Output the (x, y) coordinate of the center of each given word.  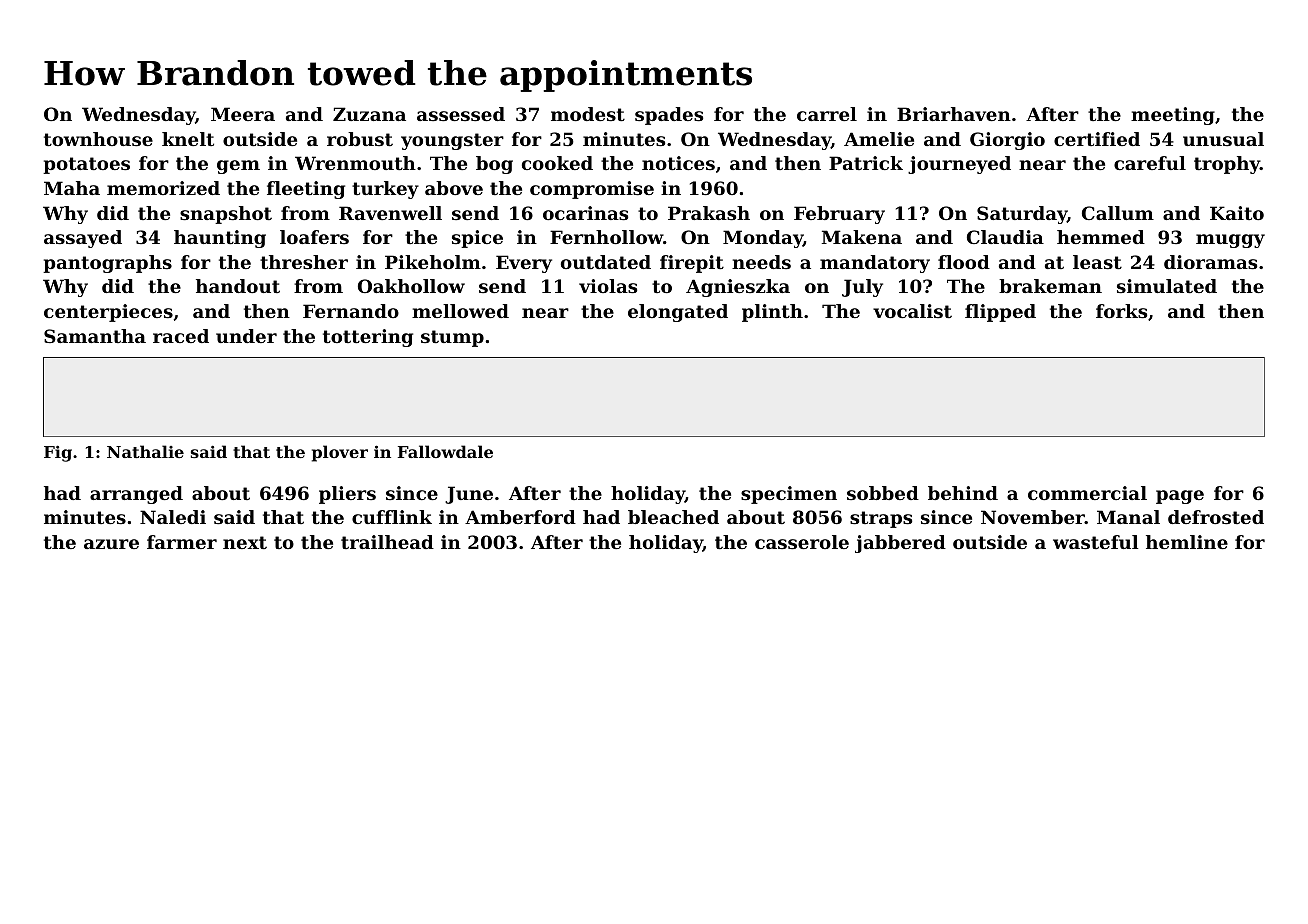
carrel (827, 114)
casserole (802, 542)
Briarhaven (954, 114)
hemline (1187, 542)
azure (111, 544)
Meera (243, 114)
